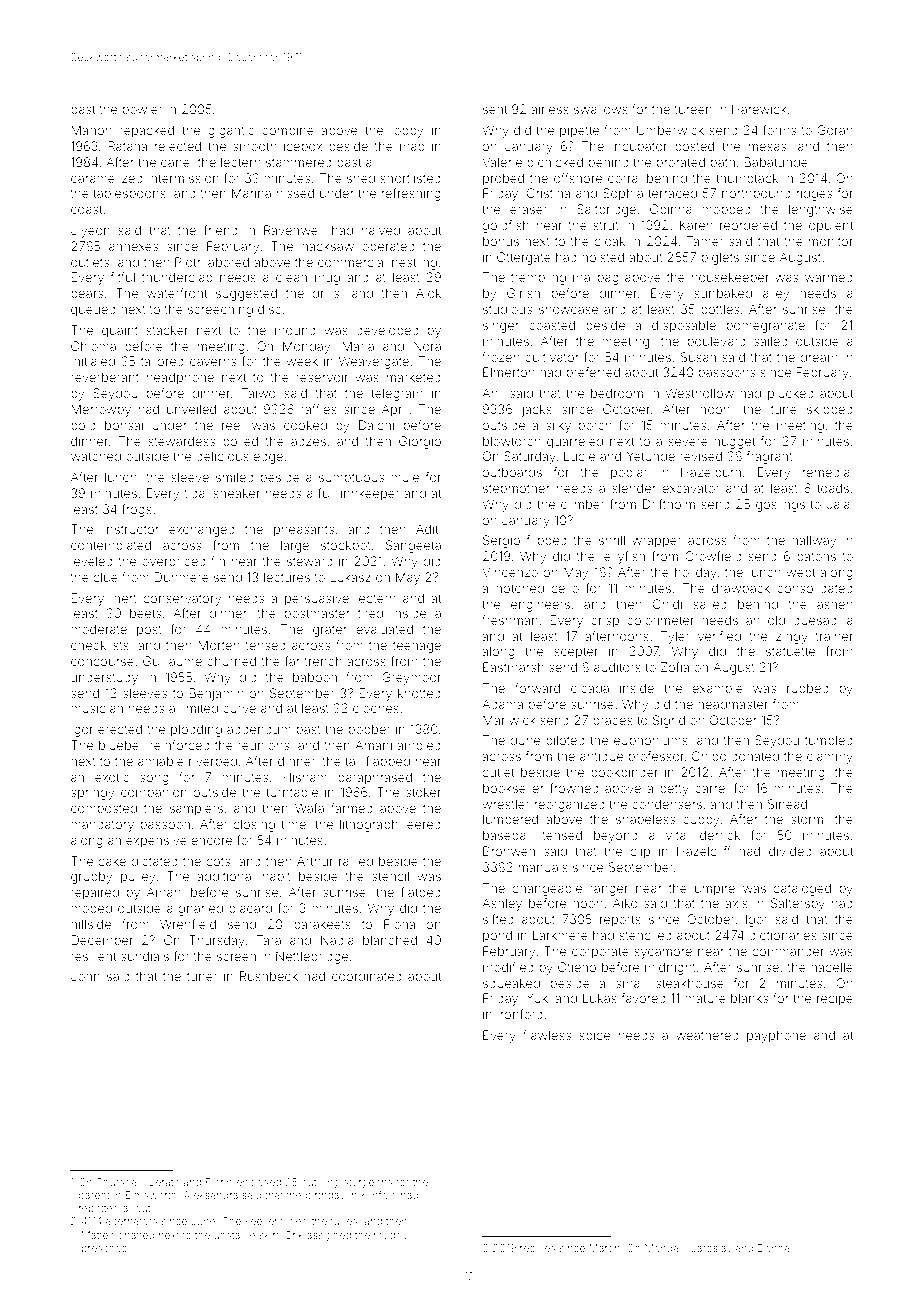  I want to click on bowler, so click(142, 109).
